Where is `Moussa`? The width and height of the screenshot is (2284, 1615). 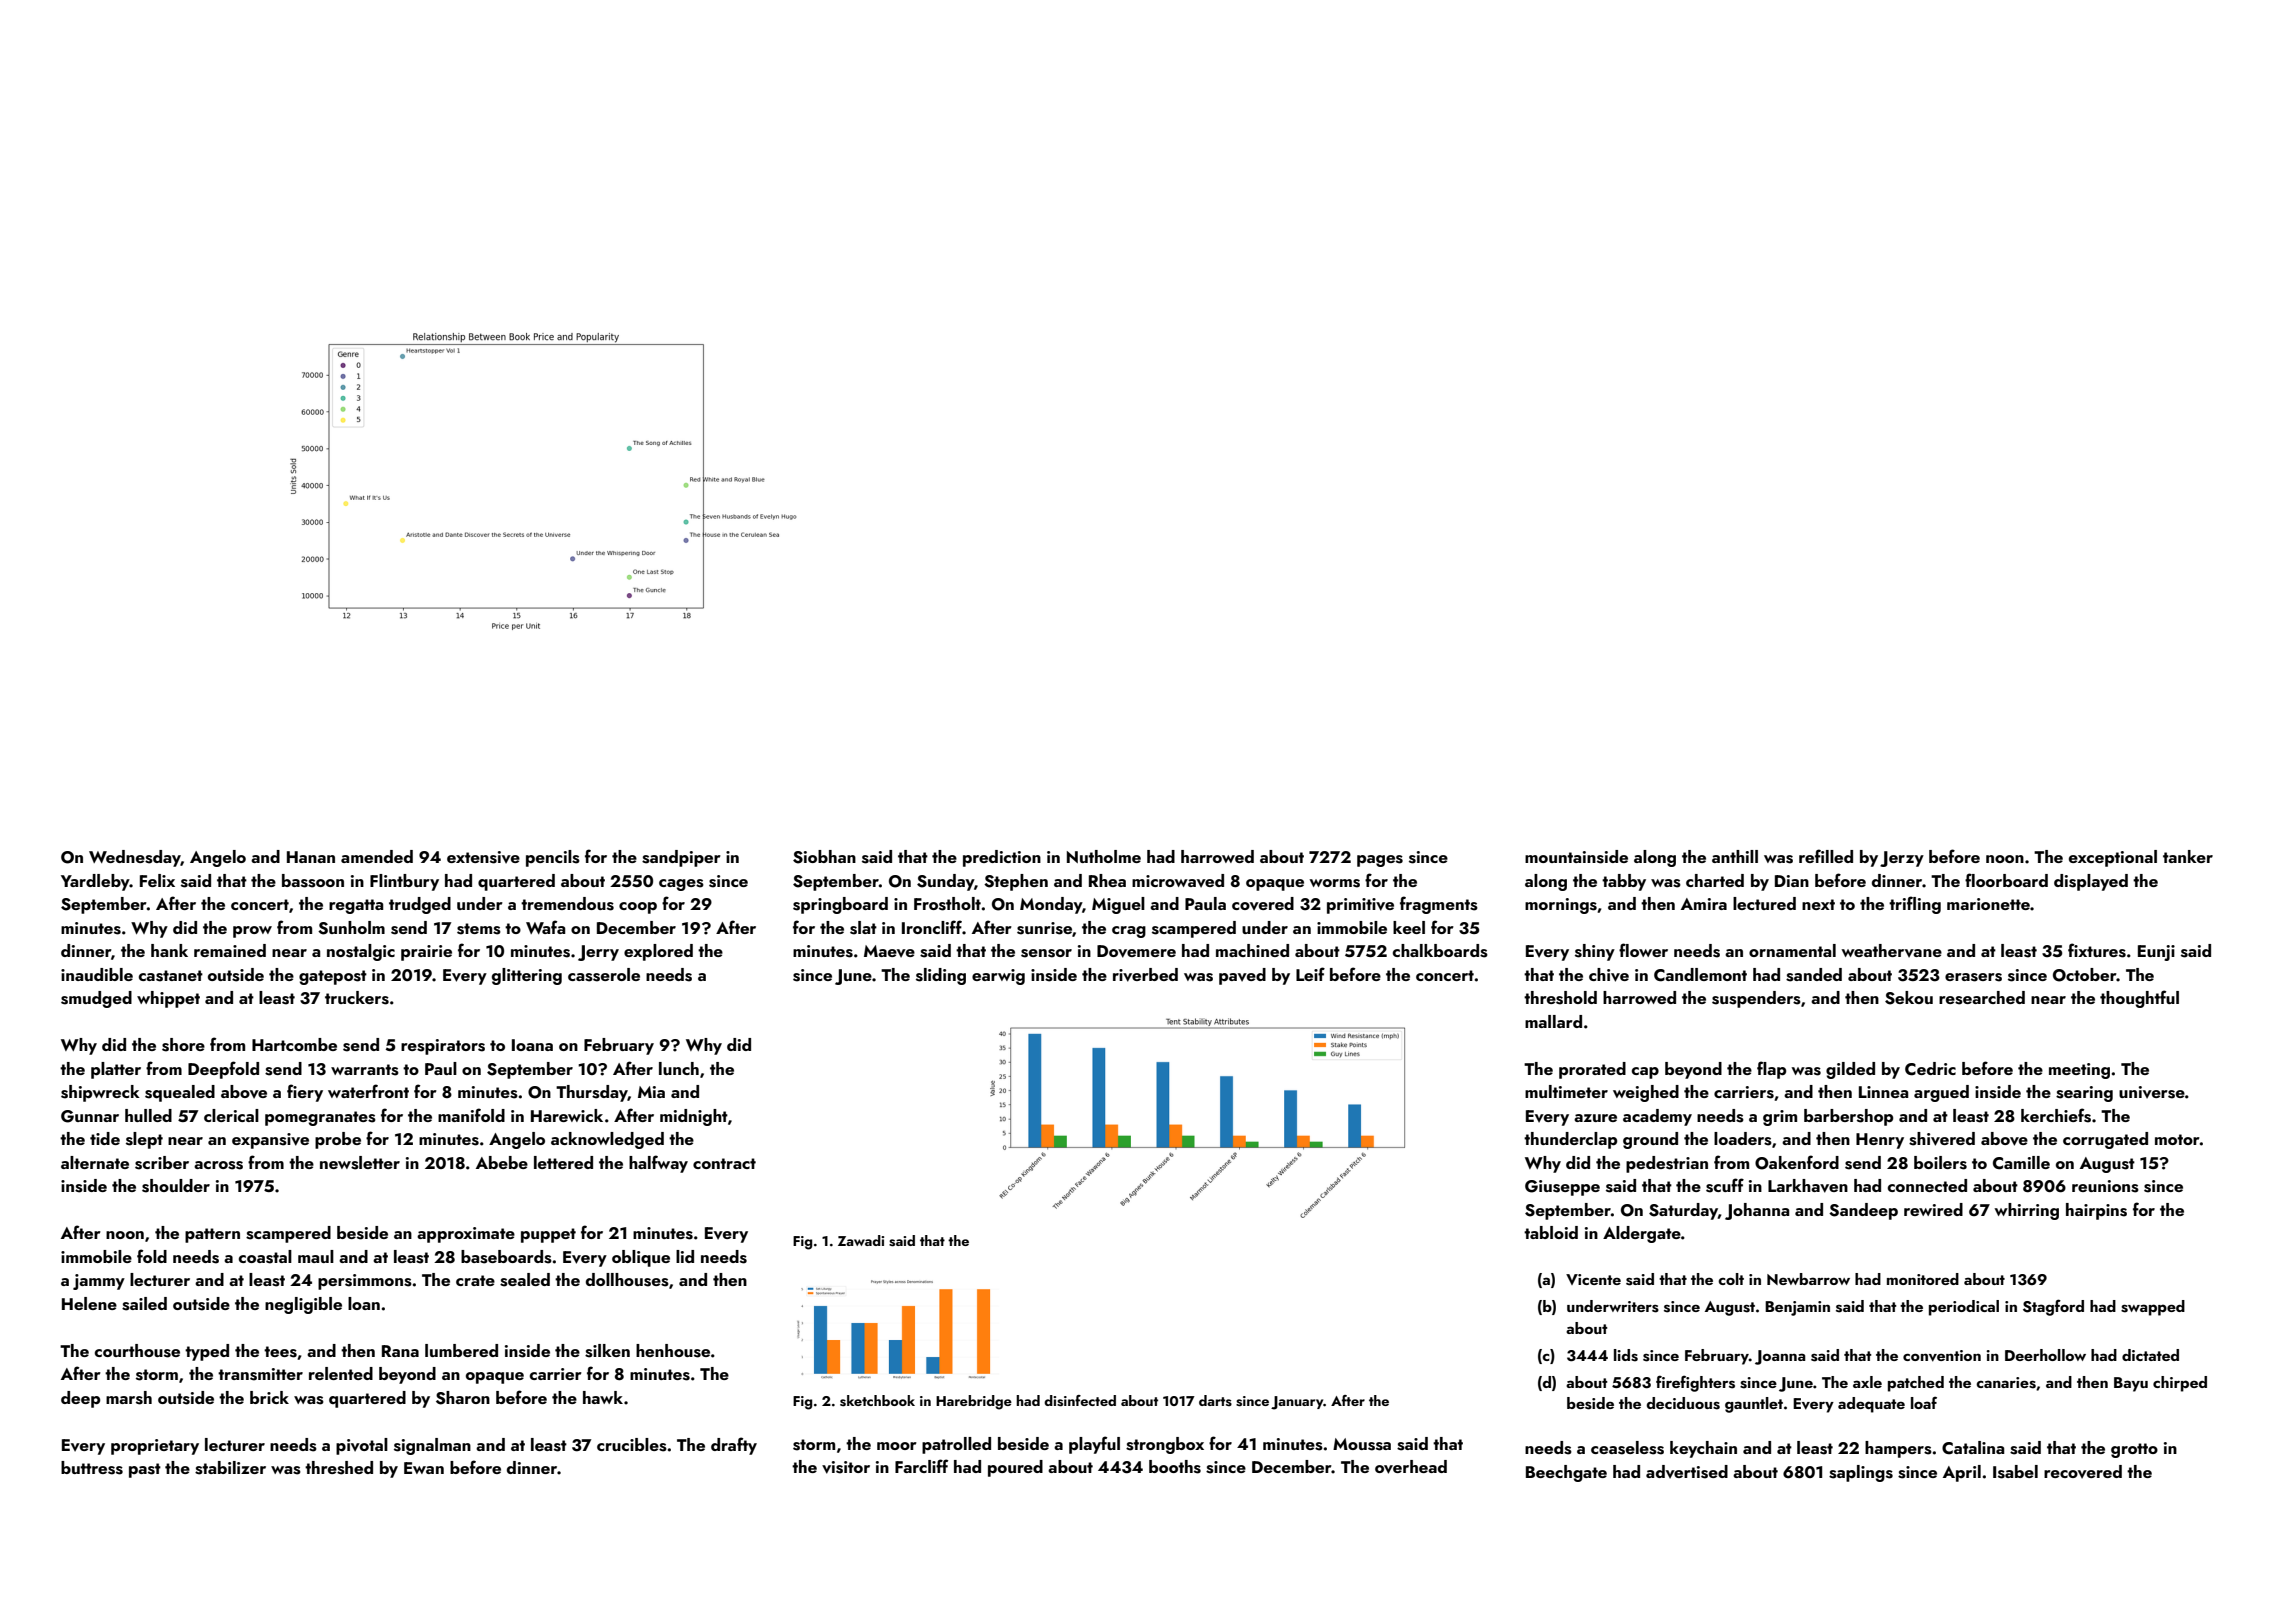
Moussa is located at coordinates (1362, 1444).
